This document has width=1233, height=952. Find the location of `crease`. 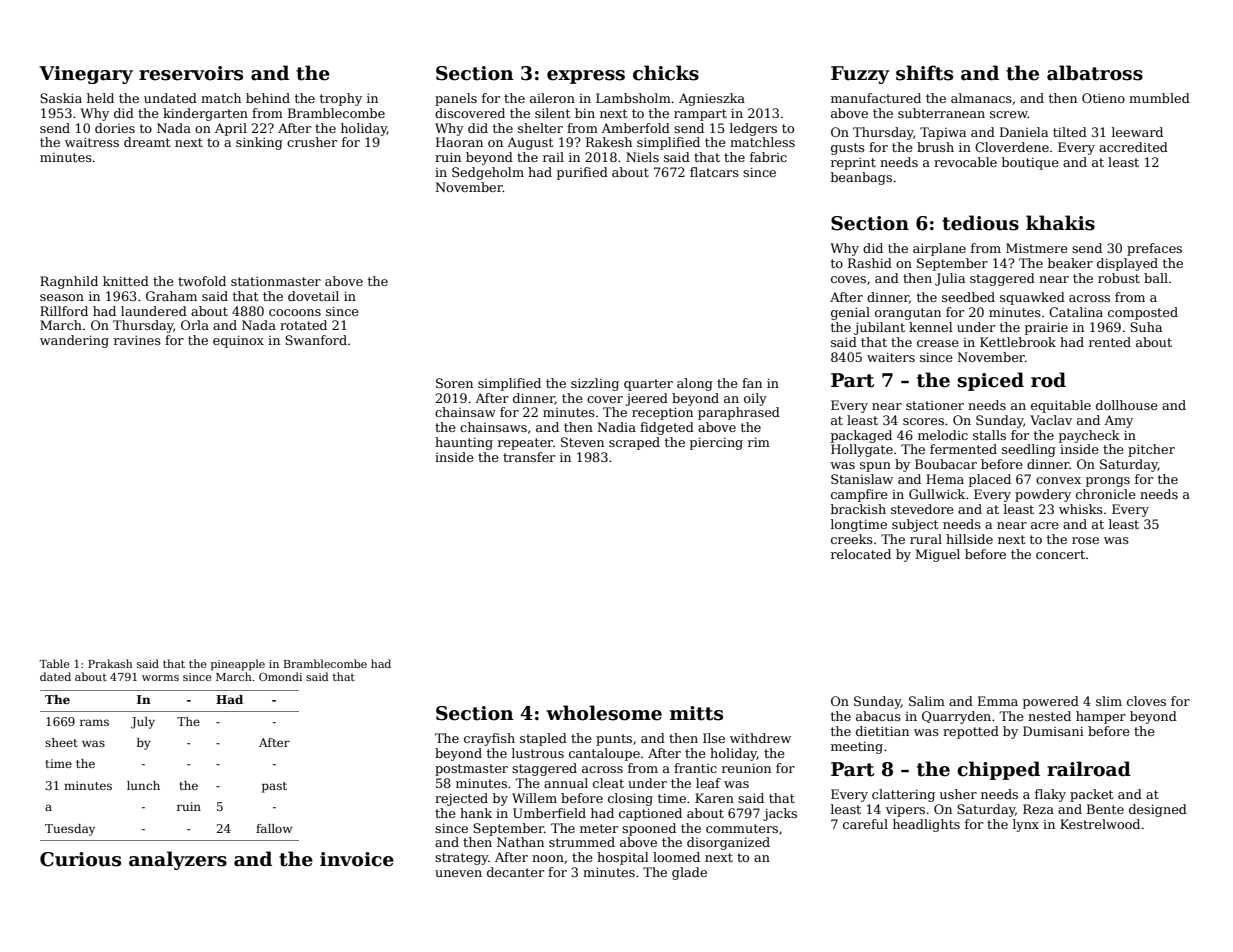

crease is located at coordinates (938, 343).
